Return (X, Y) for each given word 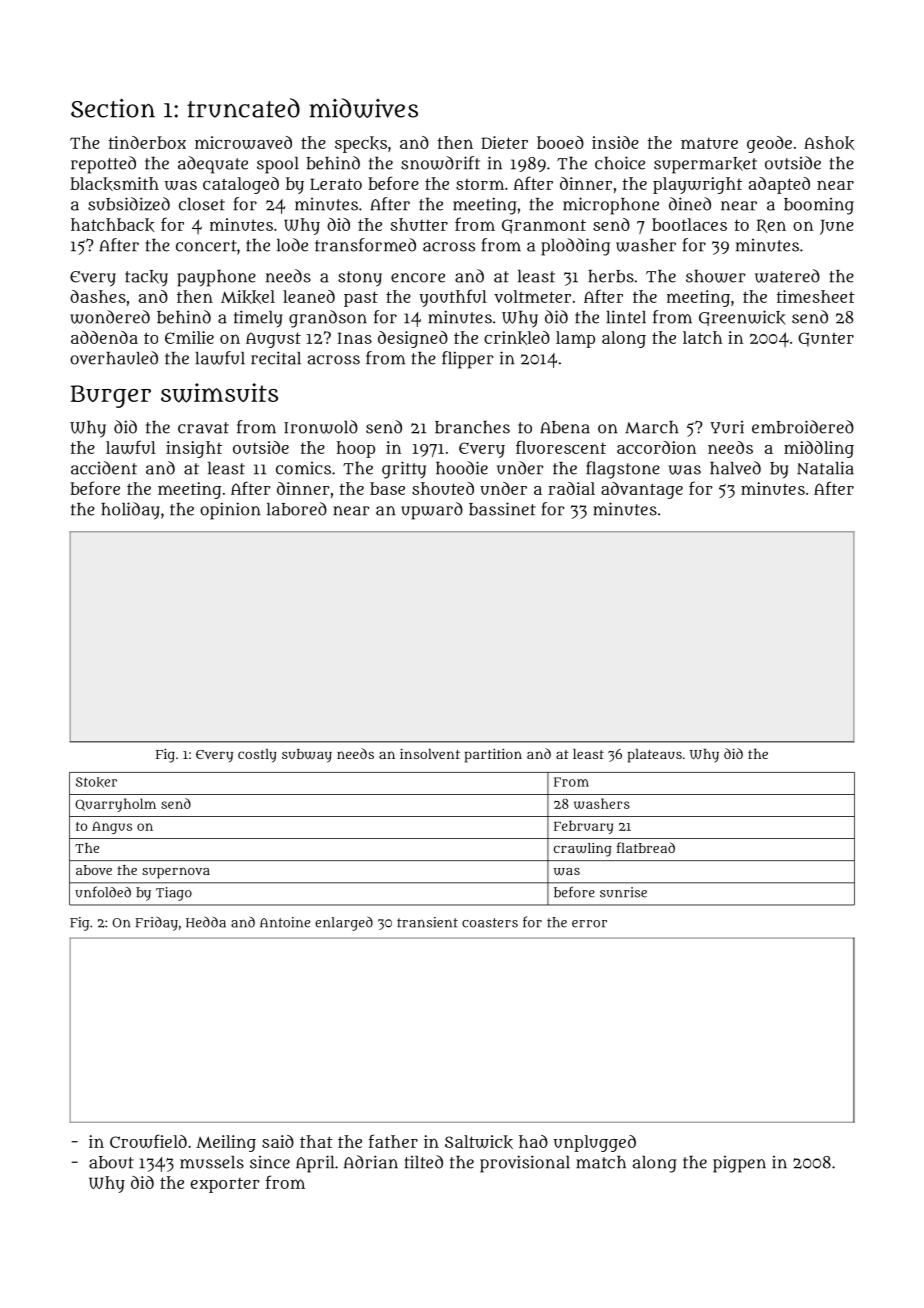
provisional (525, 1164)
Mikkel (248, 297)
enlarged (344, 923)
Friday (156, 923)
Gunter (826, 339)
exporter (225, 1185)
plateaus (655, 756)
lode (292, 245)
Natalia (825, 468)
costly (257, 756)
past (361, 299)
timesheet (815, 296)
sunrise (623, 892)
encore (418, 278)
